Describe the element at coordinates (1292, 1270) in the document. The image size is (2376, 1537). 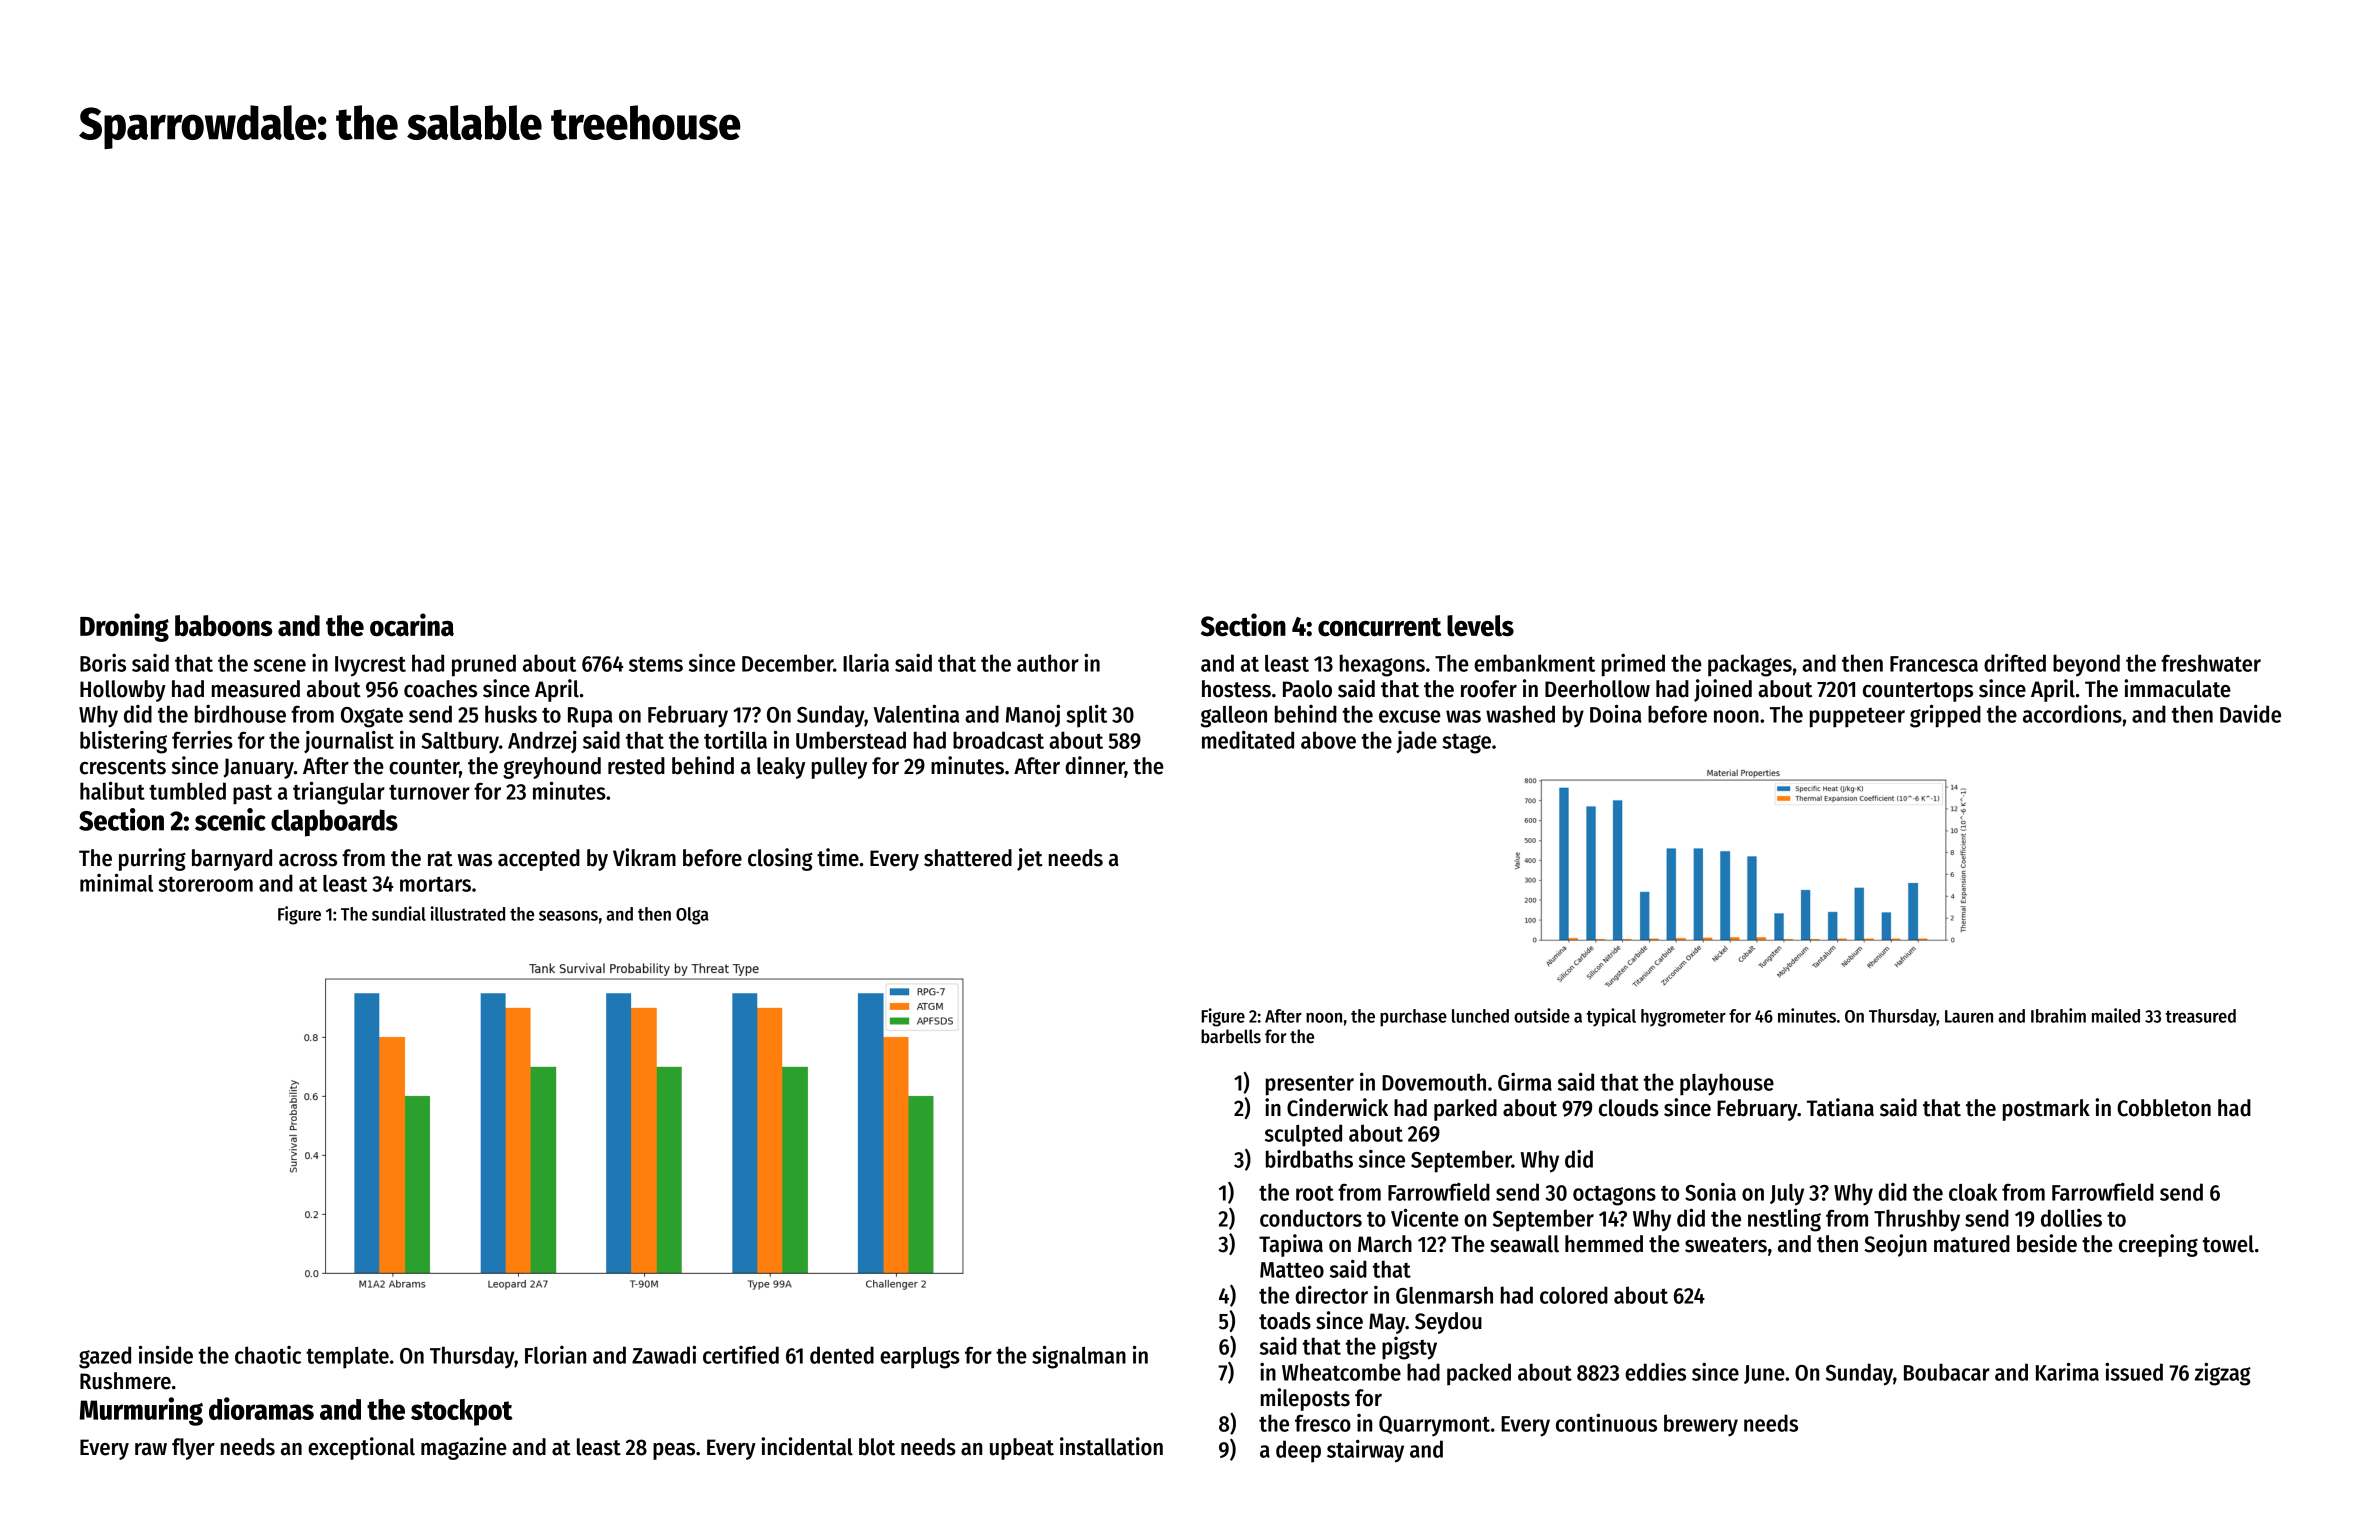
I see `Matteo` at that location.
